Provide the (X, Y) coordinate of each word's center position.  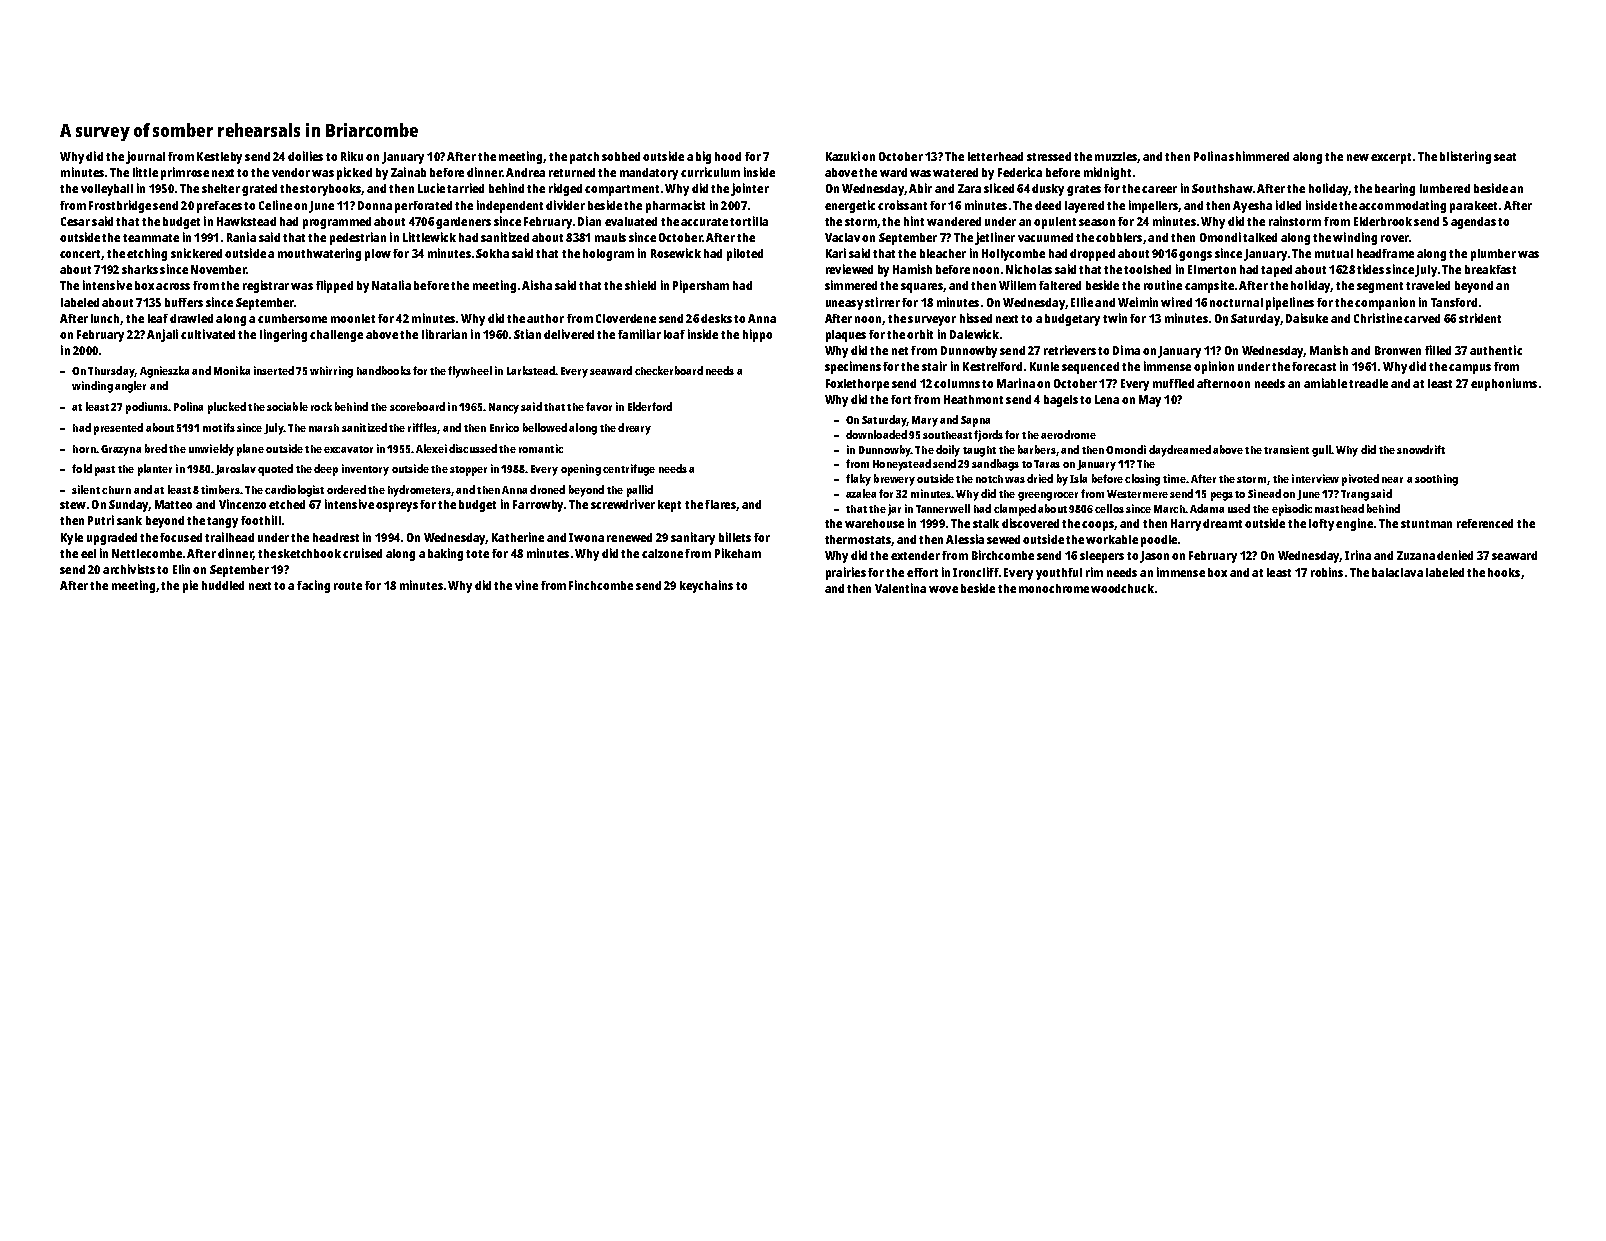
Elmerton (1212, 269)
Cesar (75, 221)
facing (313, 586)
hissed (976, 318)
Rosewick (676, 253)
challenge (336, 336)
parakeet (1473, 207)
